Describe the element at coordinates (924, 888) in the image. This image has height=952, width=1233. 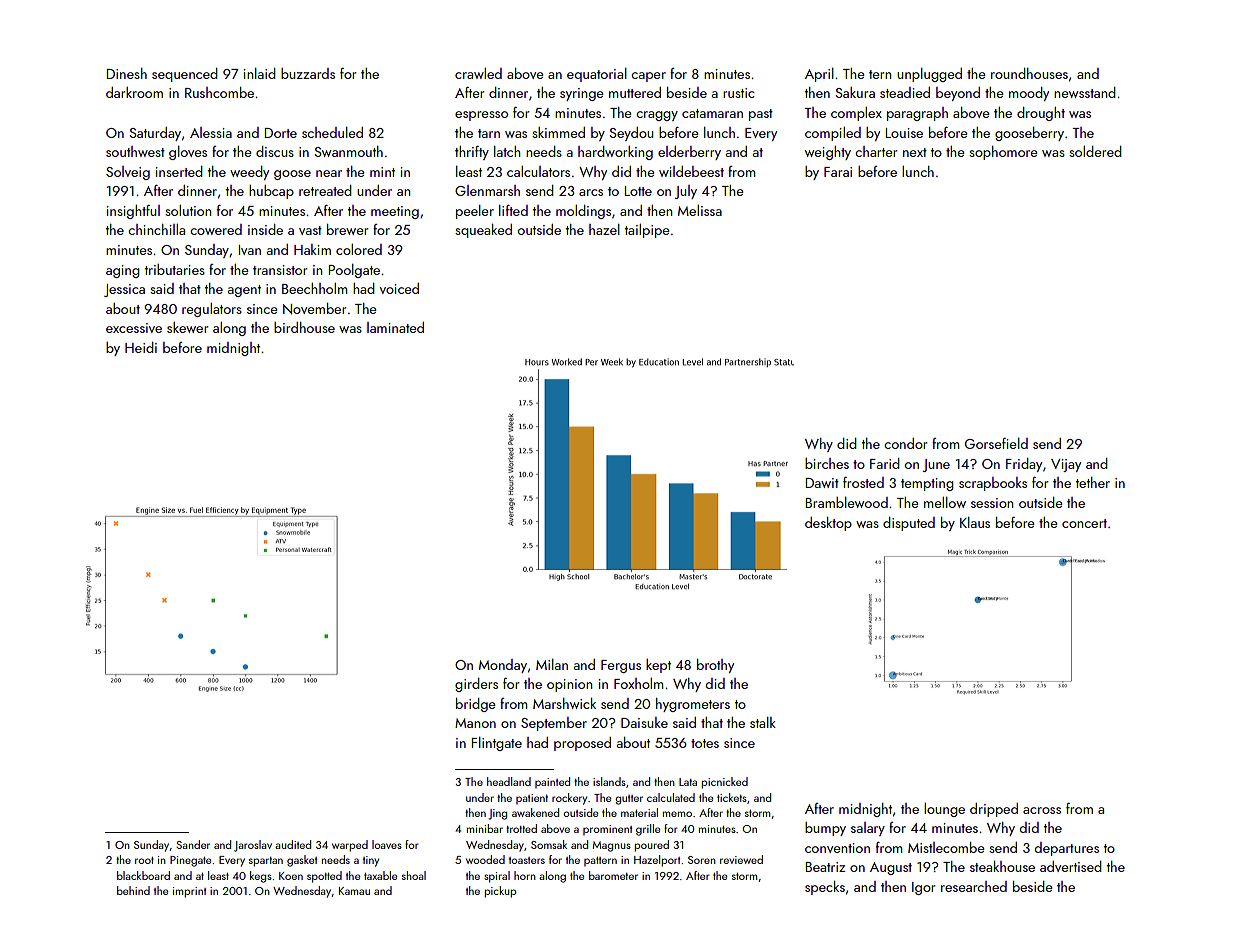
I see `Igor` at that location.
